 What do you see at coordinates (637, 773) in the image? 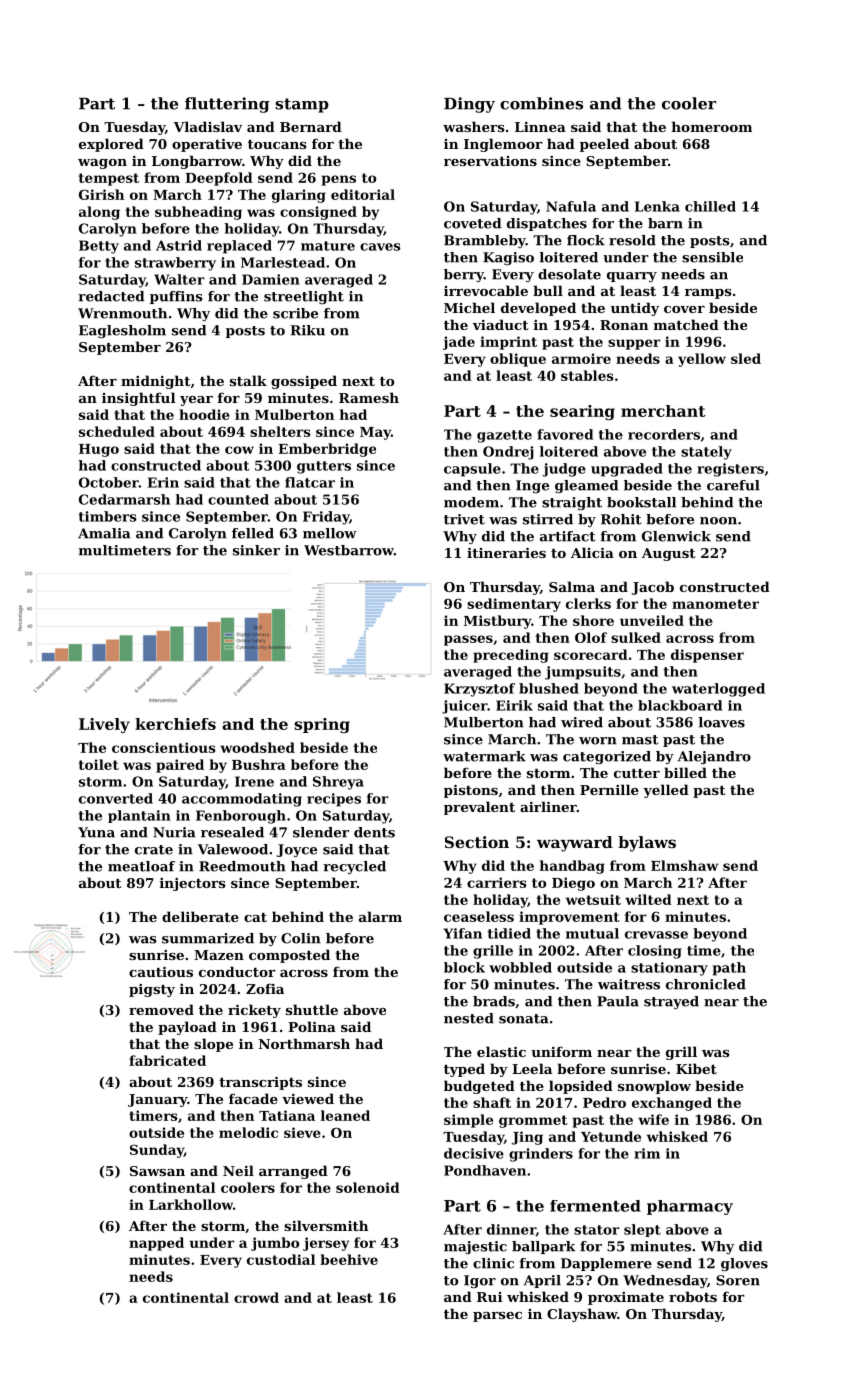
I see `cutter` at bounding box center [637, 773].
